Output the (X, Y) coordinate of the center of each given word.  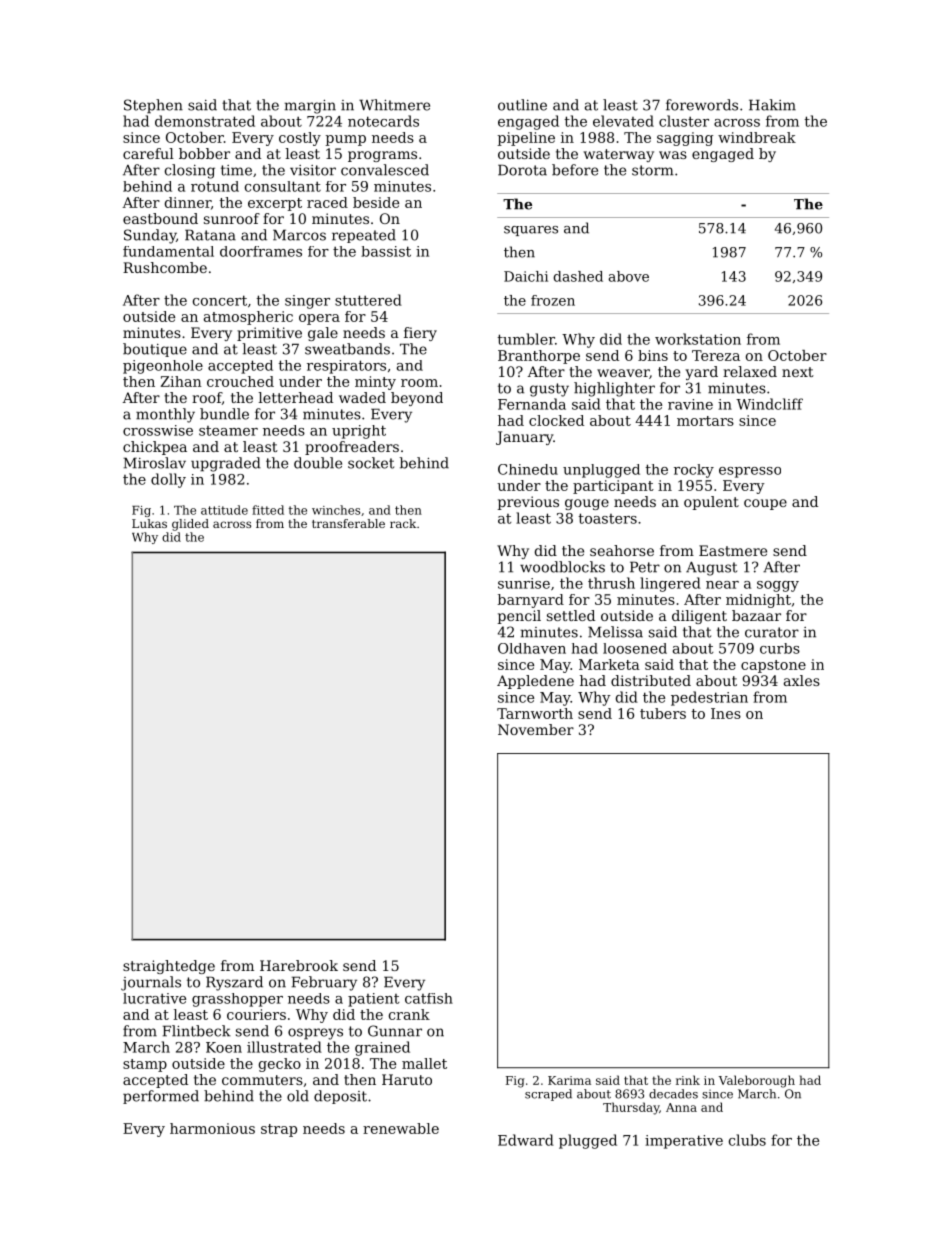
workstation (698, 339)
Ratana (210, 235)
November (536, 729)
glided (190, 525)
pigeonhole (163, 367)
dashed (578, 276)
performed (161, 1097)
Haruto (407, 1079)
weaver (623, 373)
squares (531, 231)
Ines (726, 713)
